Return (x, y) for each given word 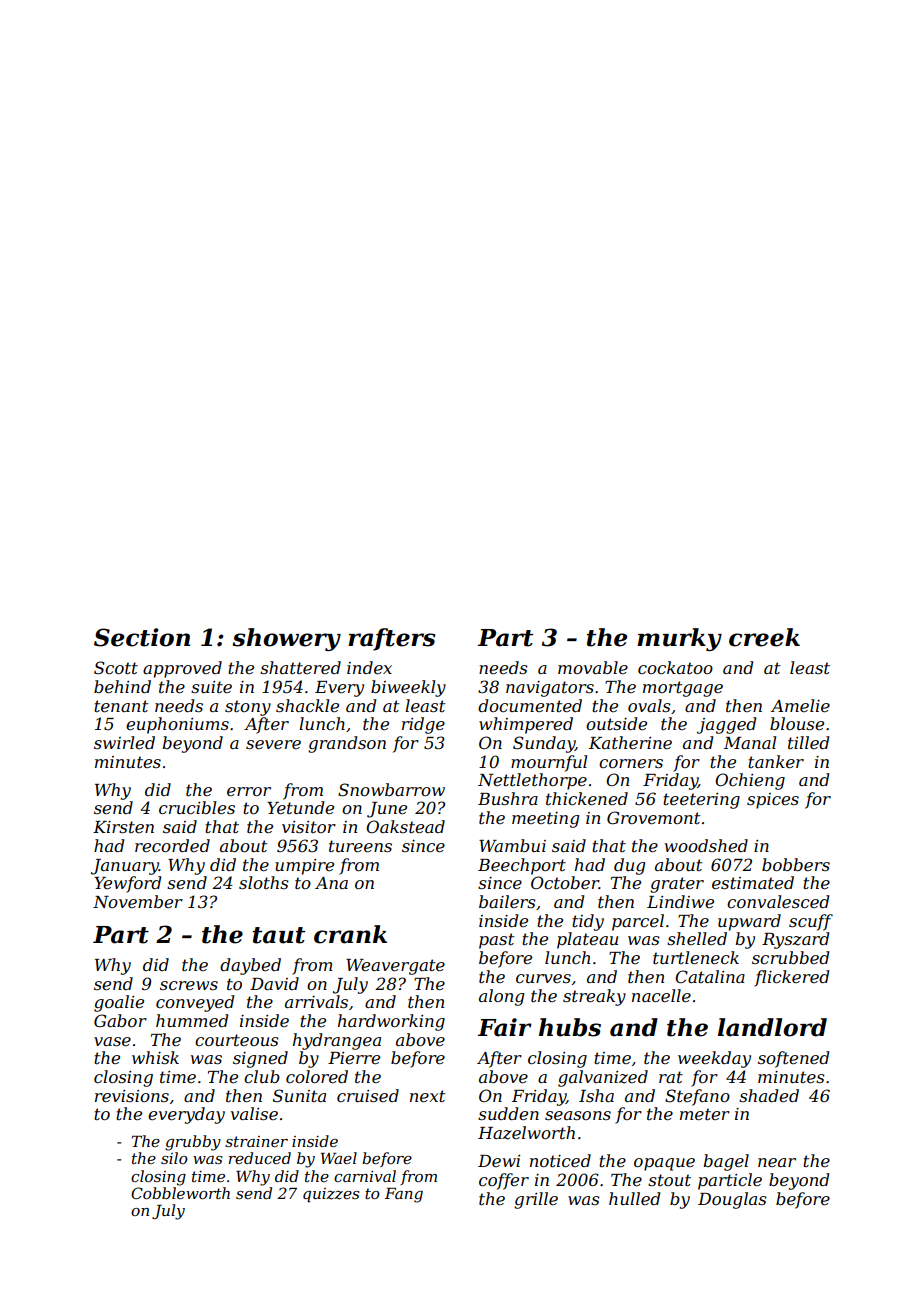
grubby (193, 1143)
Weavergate (395, 967)
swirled (124, 742)
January (125, 867)
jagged (726, 725)
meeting (545, 820)
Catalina (710, 976)
